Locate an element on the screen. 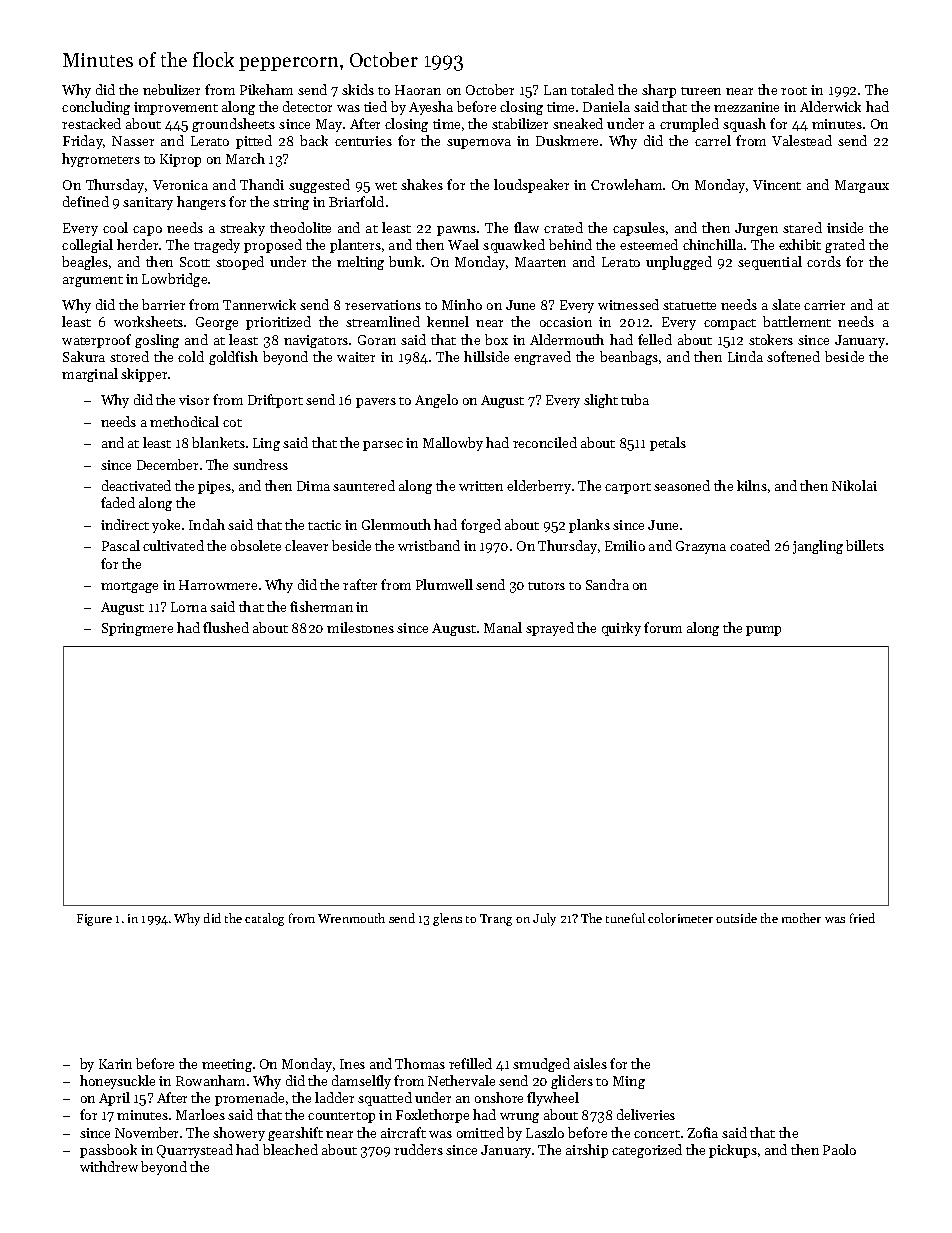 The width and height of the screenshot is (952, 1233). Quarrystead is located at coordinates (195, 1151).
